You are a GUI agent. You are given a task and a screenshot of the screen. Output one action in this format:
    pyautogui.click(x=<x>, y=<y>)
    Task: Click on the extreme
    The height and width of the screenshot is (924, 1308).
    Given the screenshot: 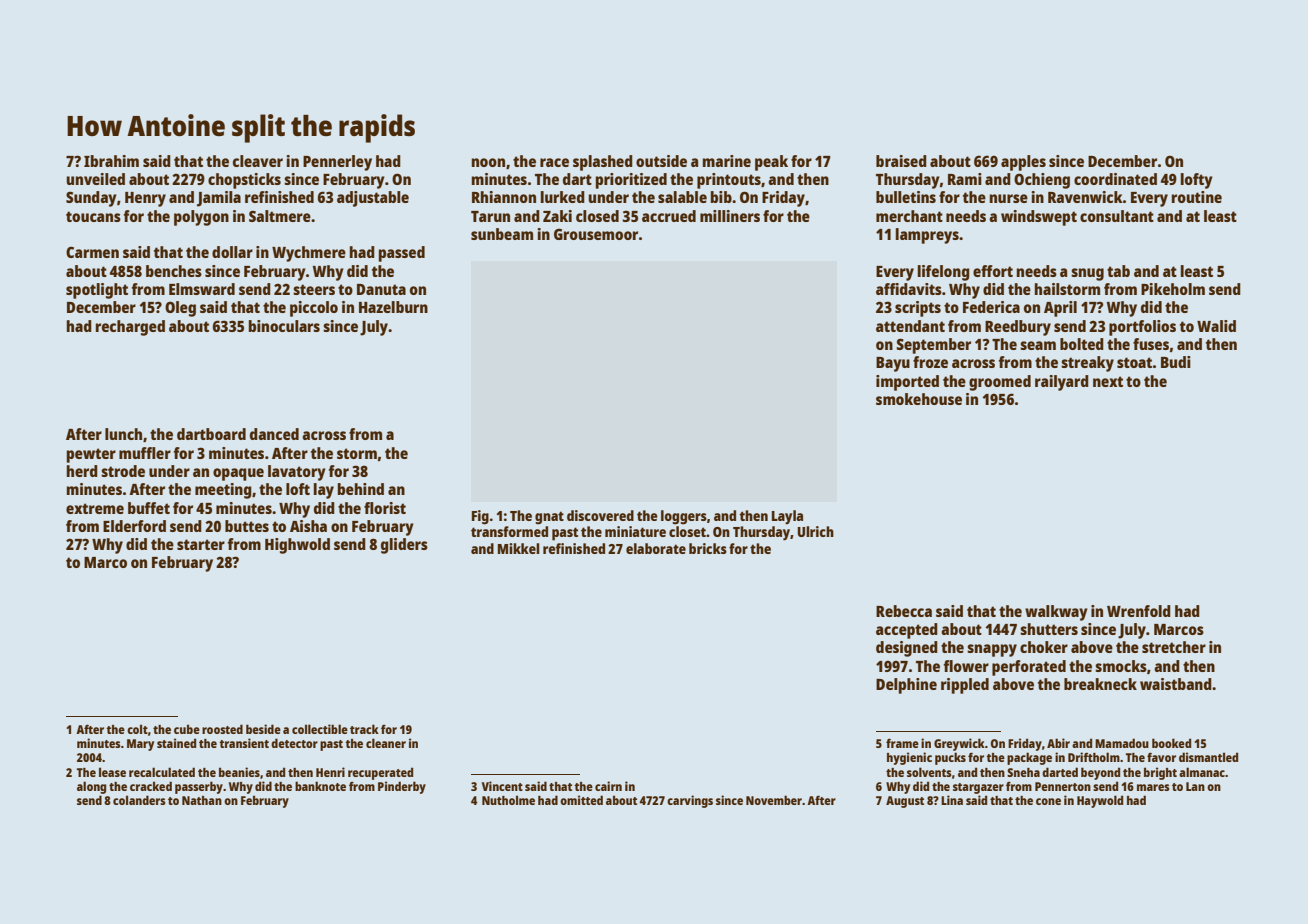 What is the action you would take?
    pyautogui.click(x=95, y=508)
